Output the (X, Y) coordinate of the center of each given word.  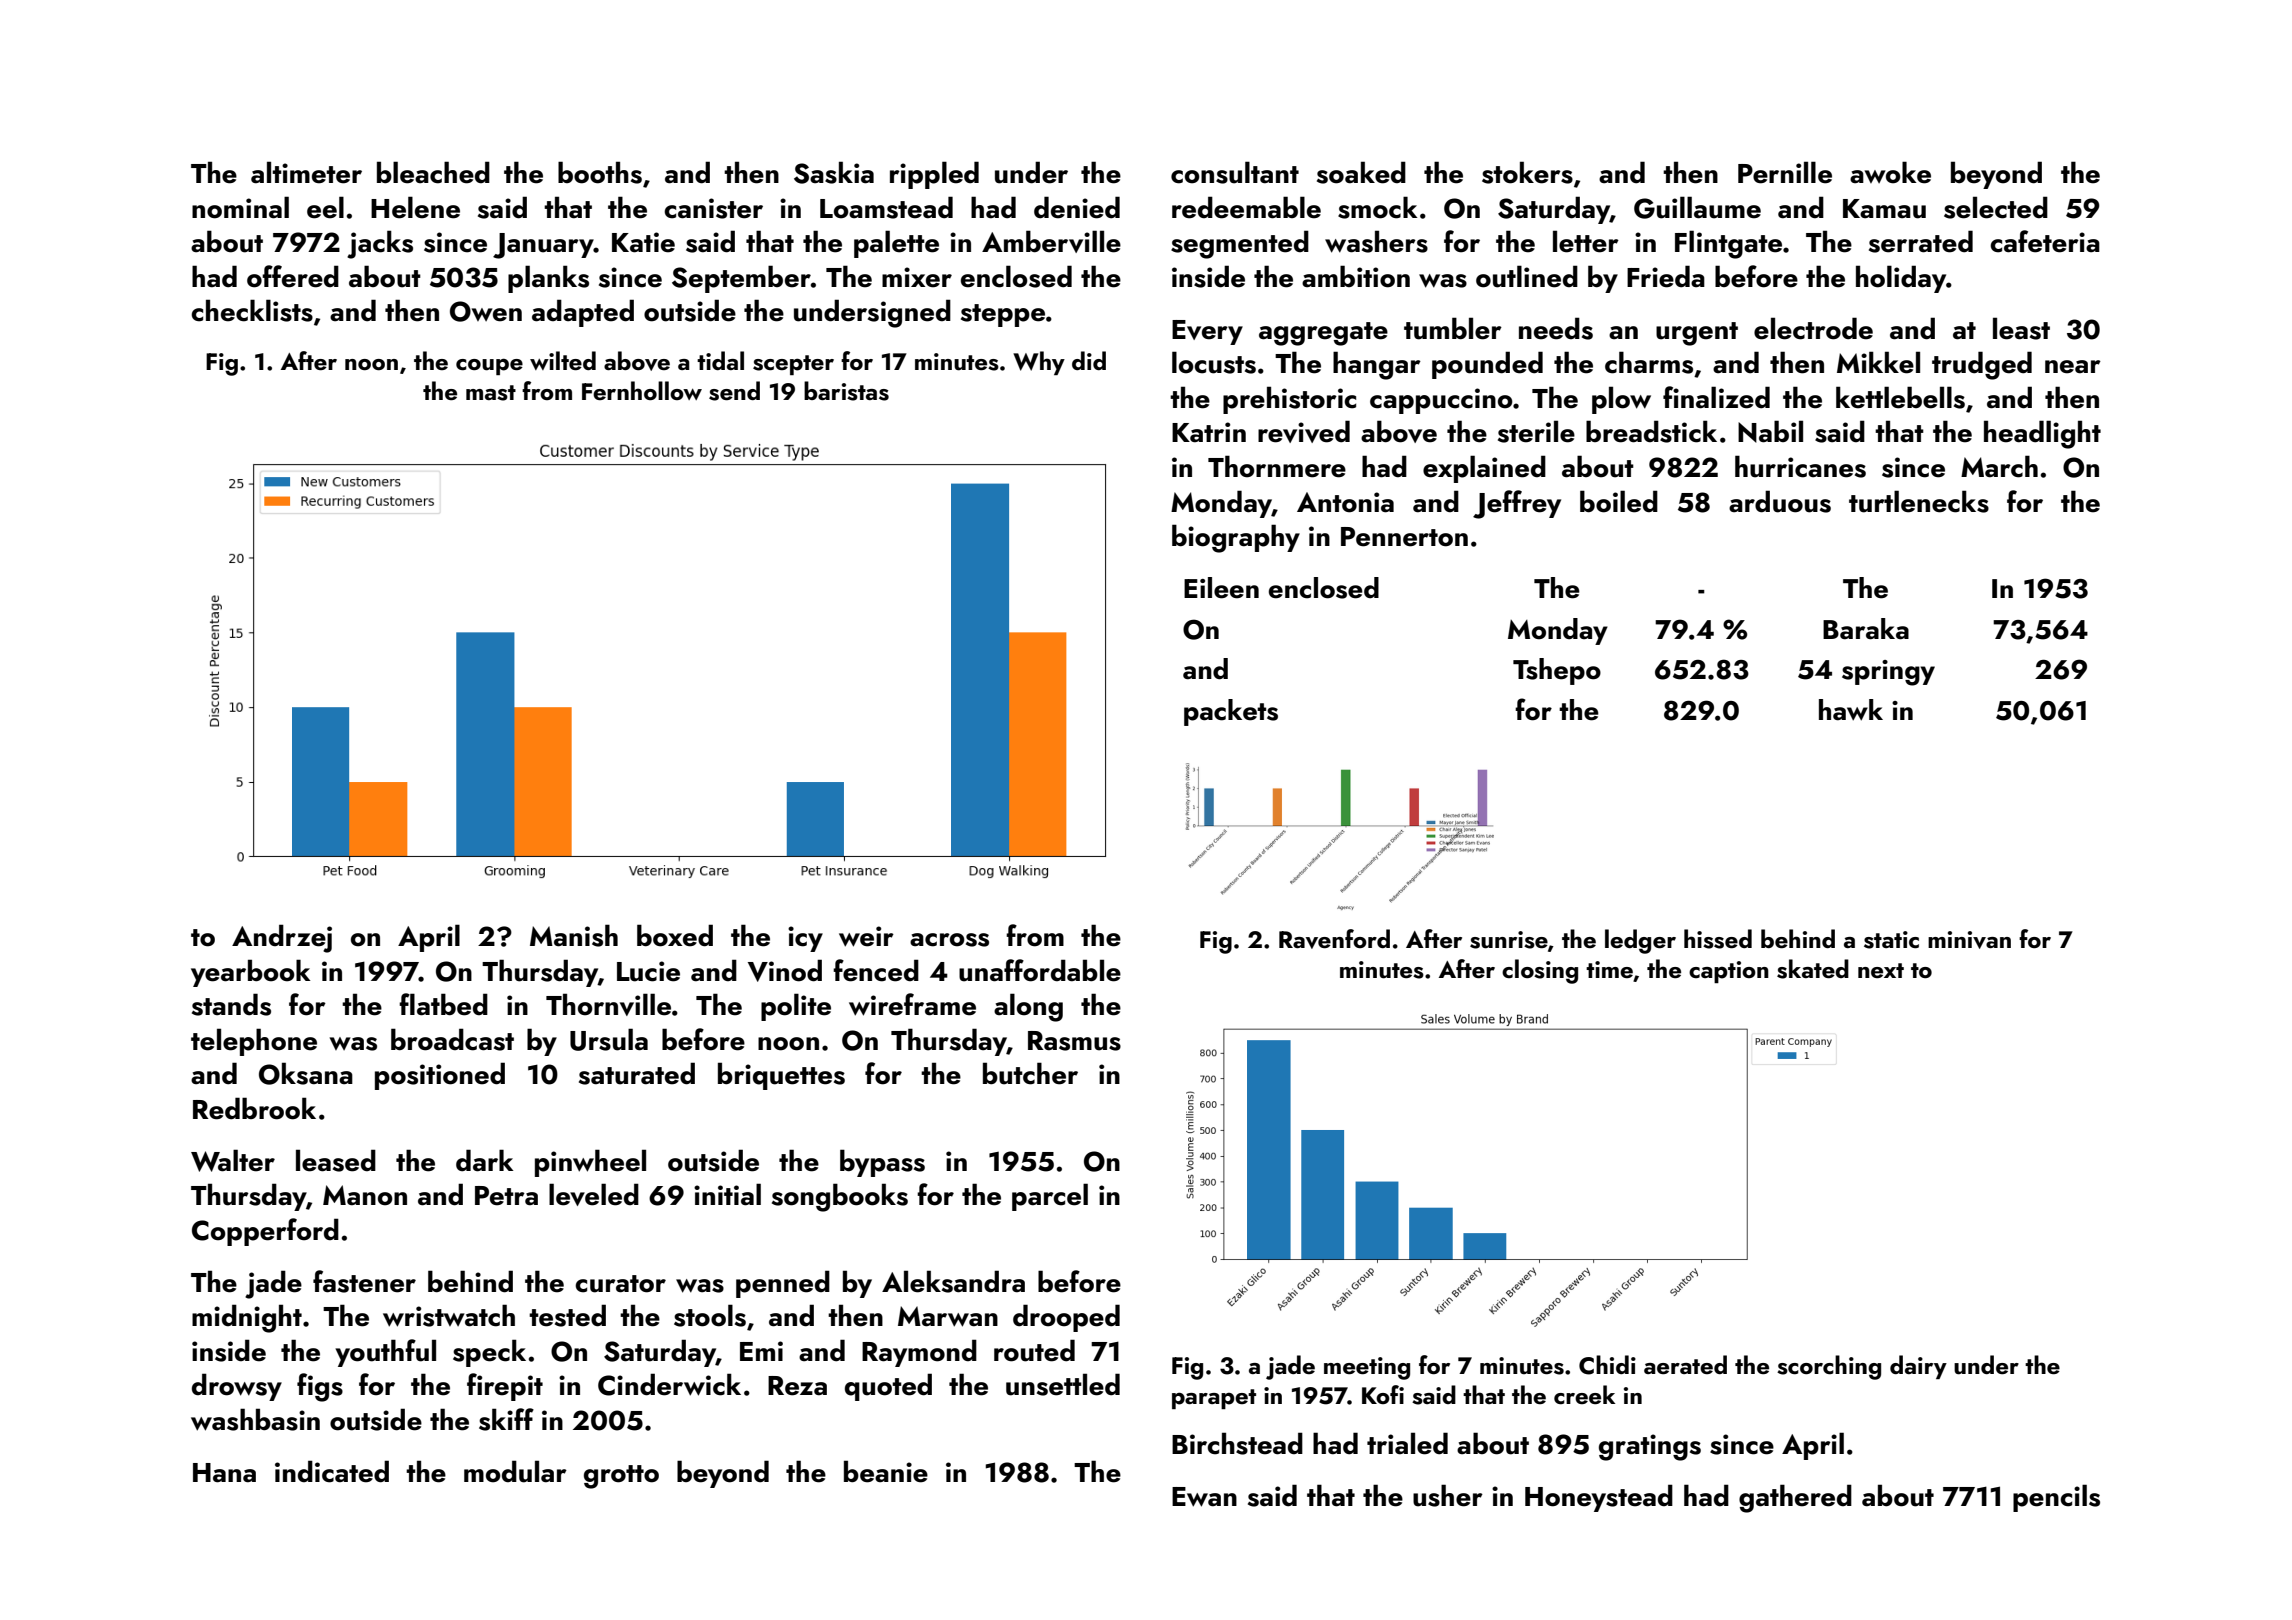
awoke (1890, 172)
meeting (1367, 1368)
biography (1236, 538)
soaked (1361, 172)
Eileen (1221, 588)
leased (336, 1160)
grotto (621, 1477)
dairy (1918, 1367)
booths (600, 172)
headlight (2042, 434)
